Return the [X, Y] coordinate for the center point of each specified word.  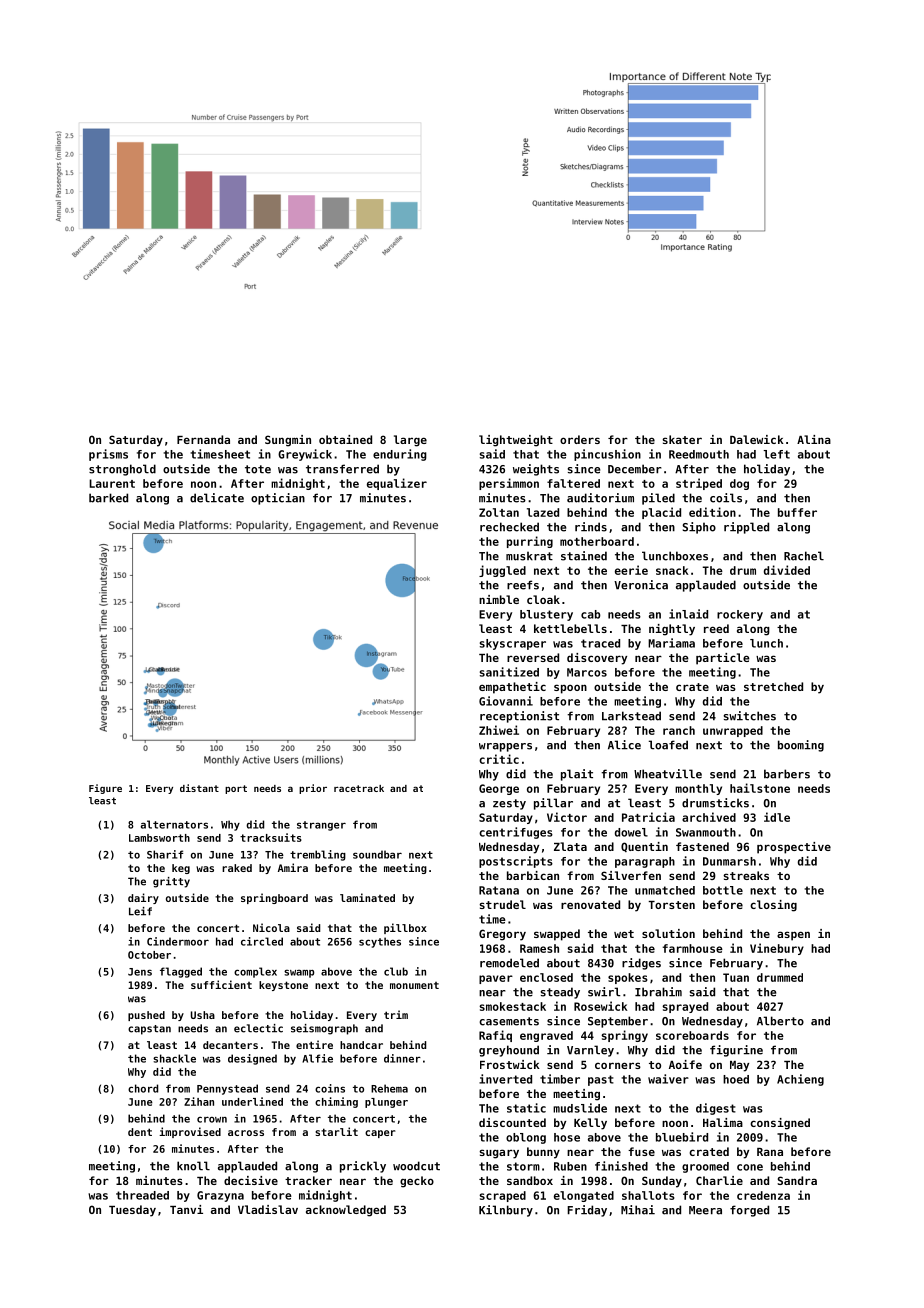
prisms [108, 455]
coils [726, 498]
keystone [283, 986]
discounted [512, 1122]
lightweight [516, 441]
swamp [299, 973]
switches [750, 716]
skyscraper [513, 644]
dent [140, 1132]
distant [199, 788]
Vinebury [777, 949]
